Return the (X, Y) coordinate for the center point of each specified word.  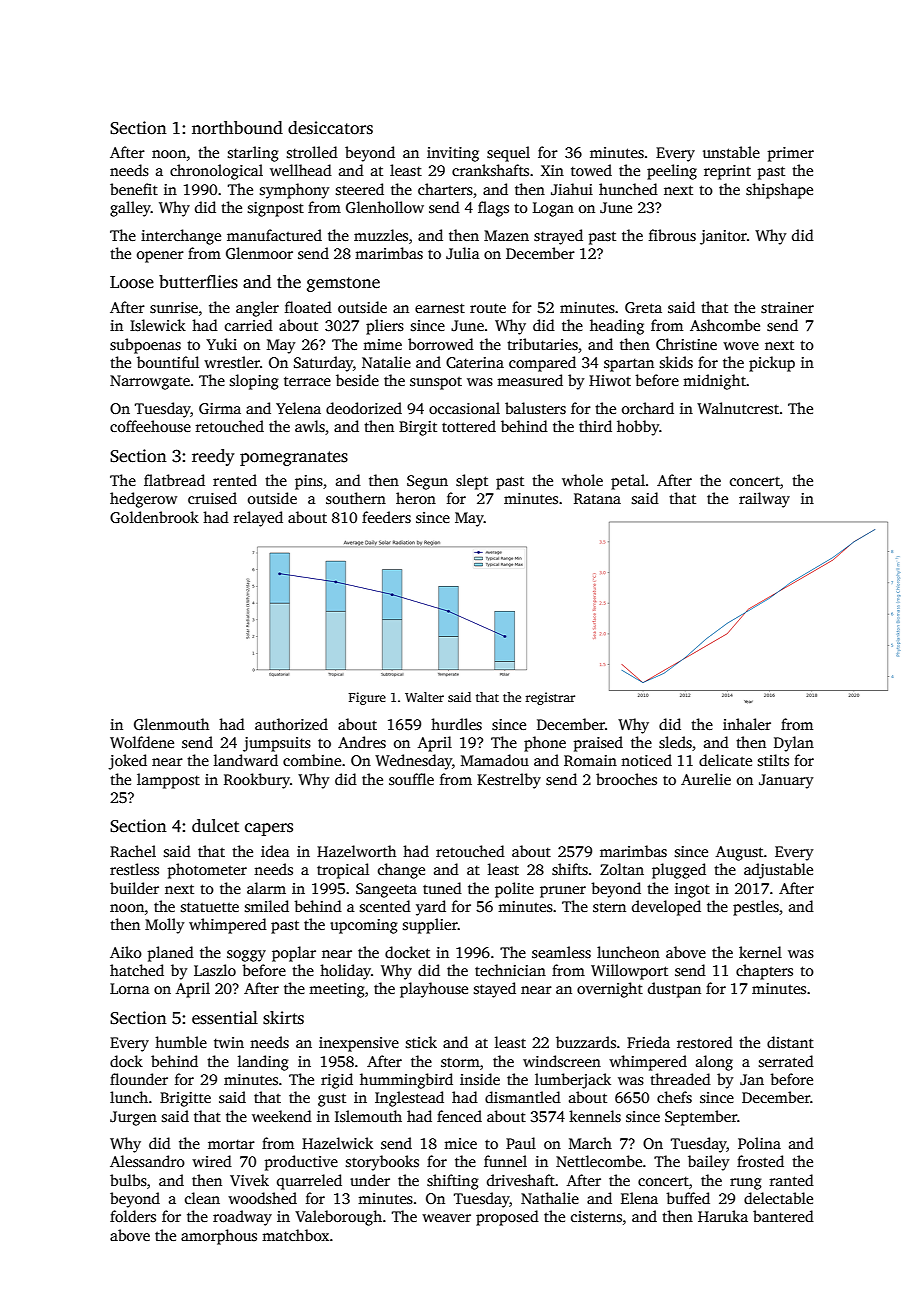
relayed (258, 519)
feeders (386, 517)
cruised (212, 498)
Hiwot (610, 380)
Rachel (133, 851)
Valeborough (338, 1218)
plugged (679, 871)
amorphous (219, 1237)
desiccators (330, 128)
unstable (731, 152)
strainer (787, 308)
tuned (442, 888)
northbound (237, 128)
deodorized (364, 408)
